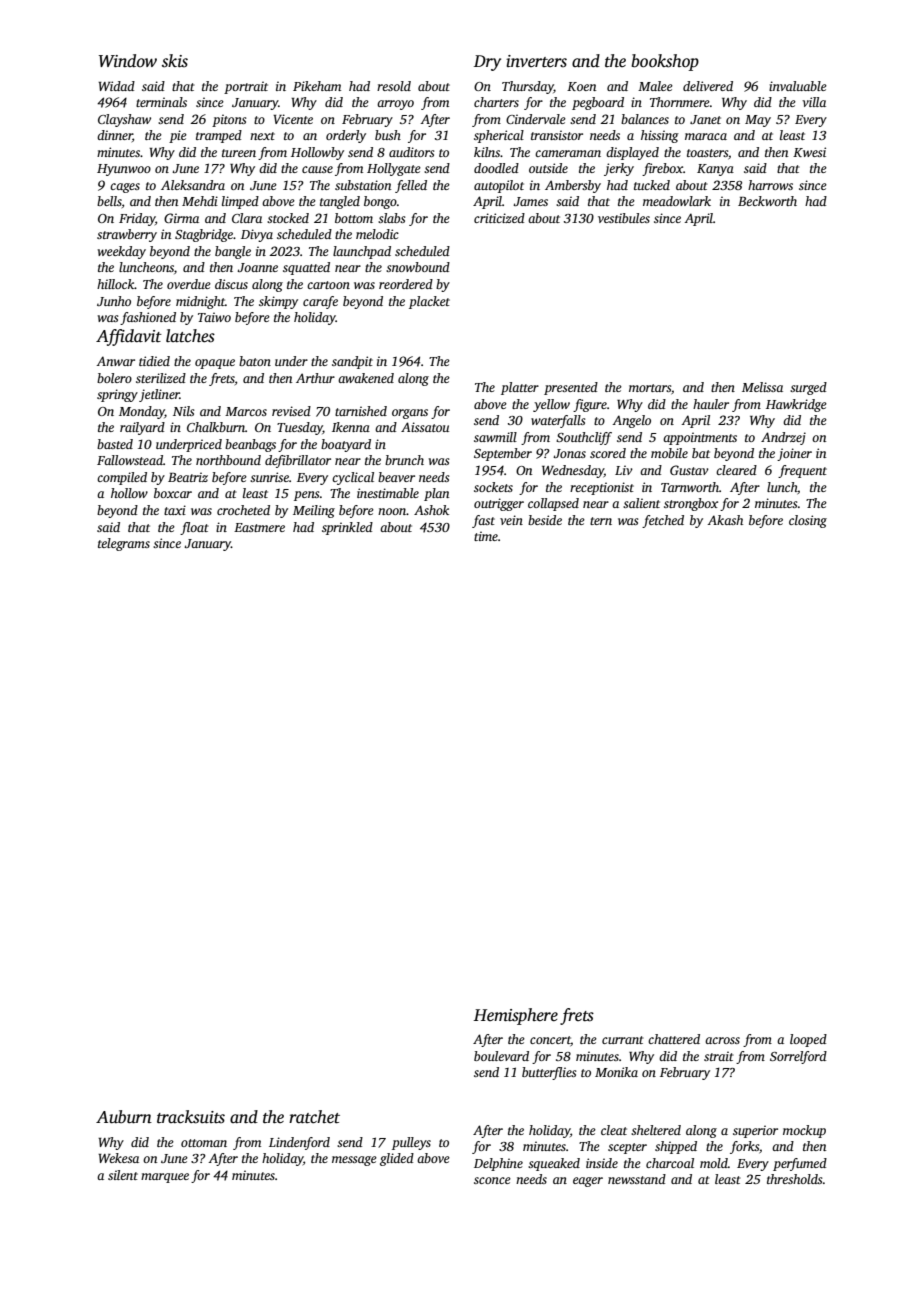 This screenshot has height=1314, width=924. I want to click on mortars, so click(650, 388).
